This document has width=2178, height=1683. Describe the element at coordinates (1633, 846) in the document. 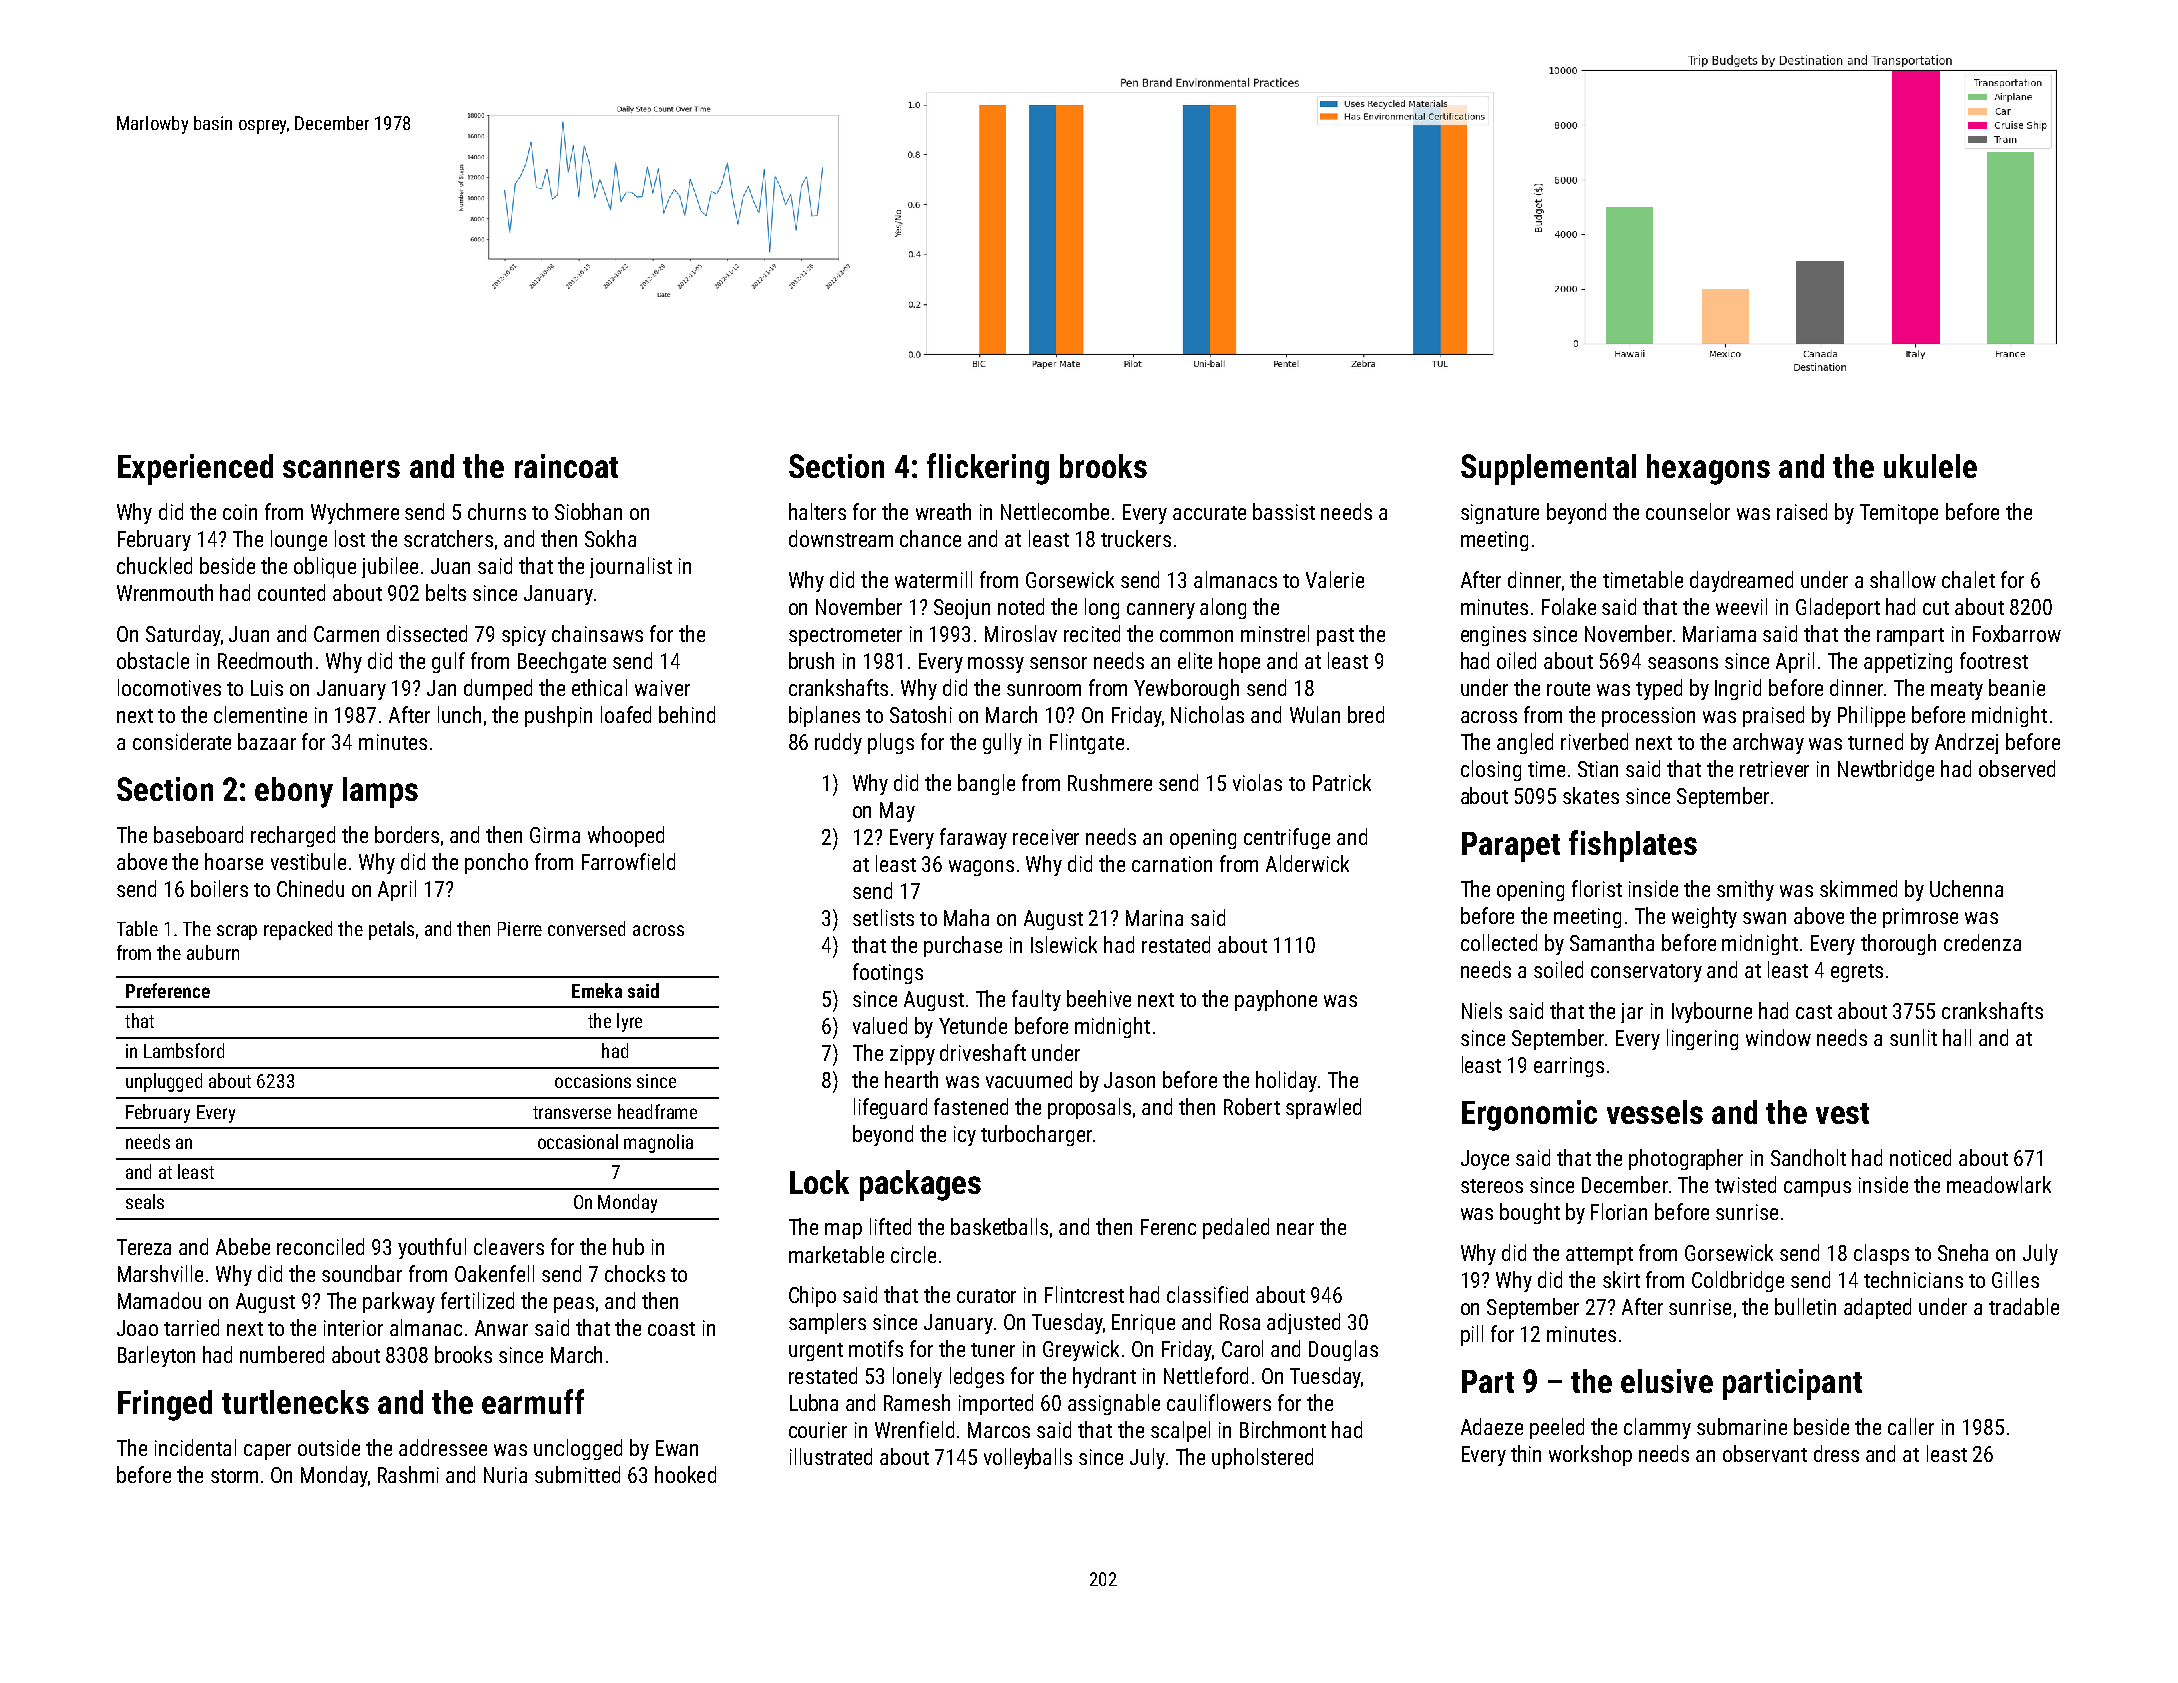

I see `fishplates` at that location.
